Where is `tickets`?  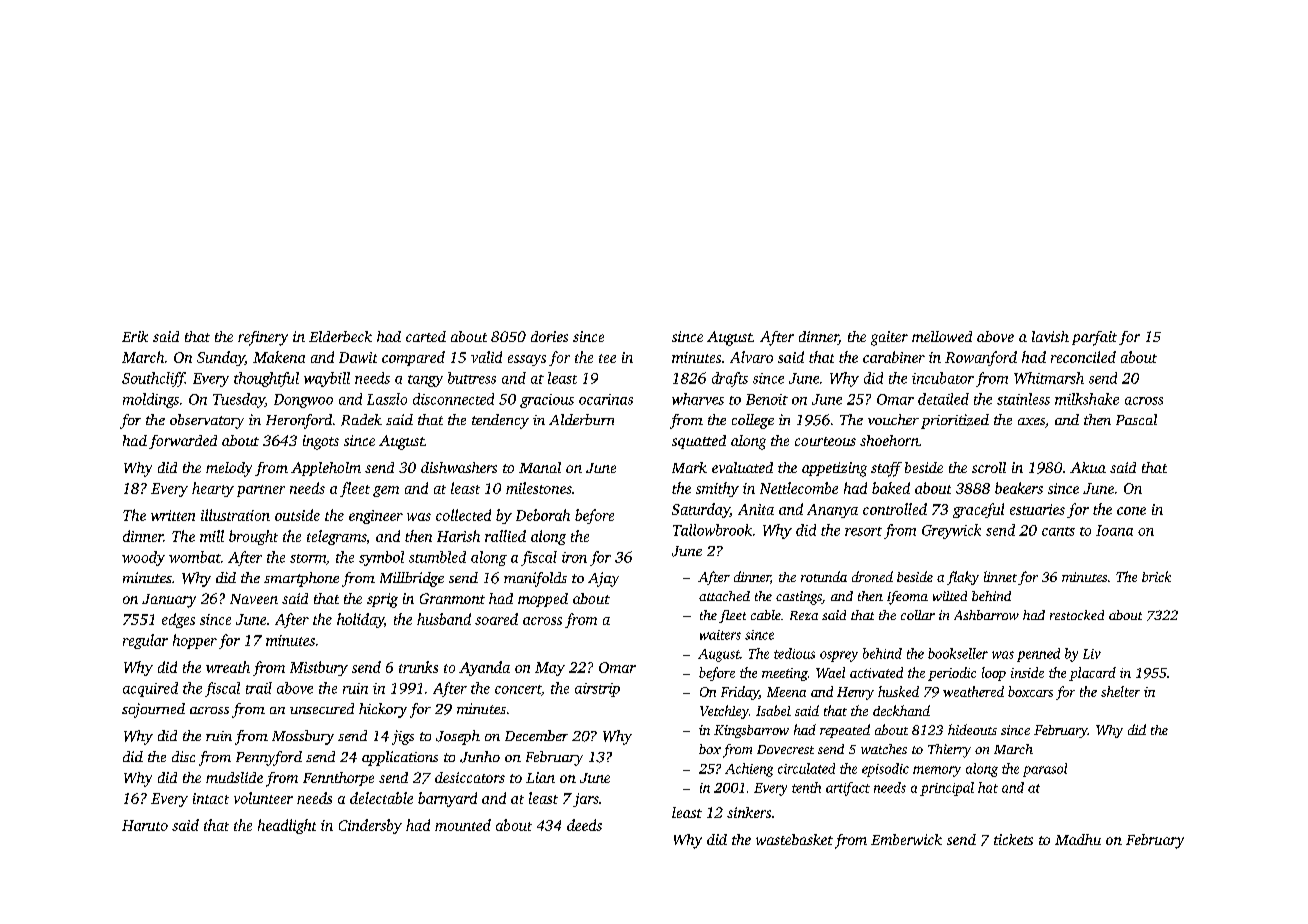
tickets is located at coordinates (1013, 839).
